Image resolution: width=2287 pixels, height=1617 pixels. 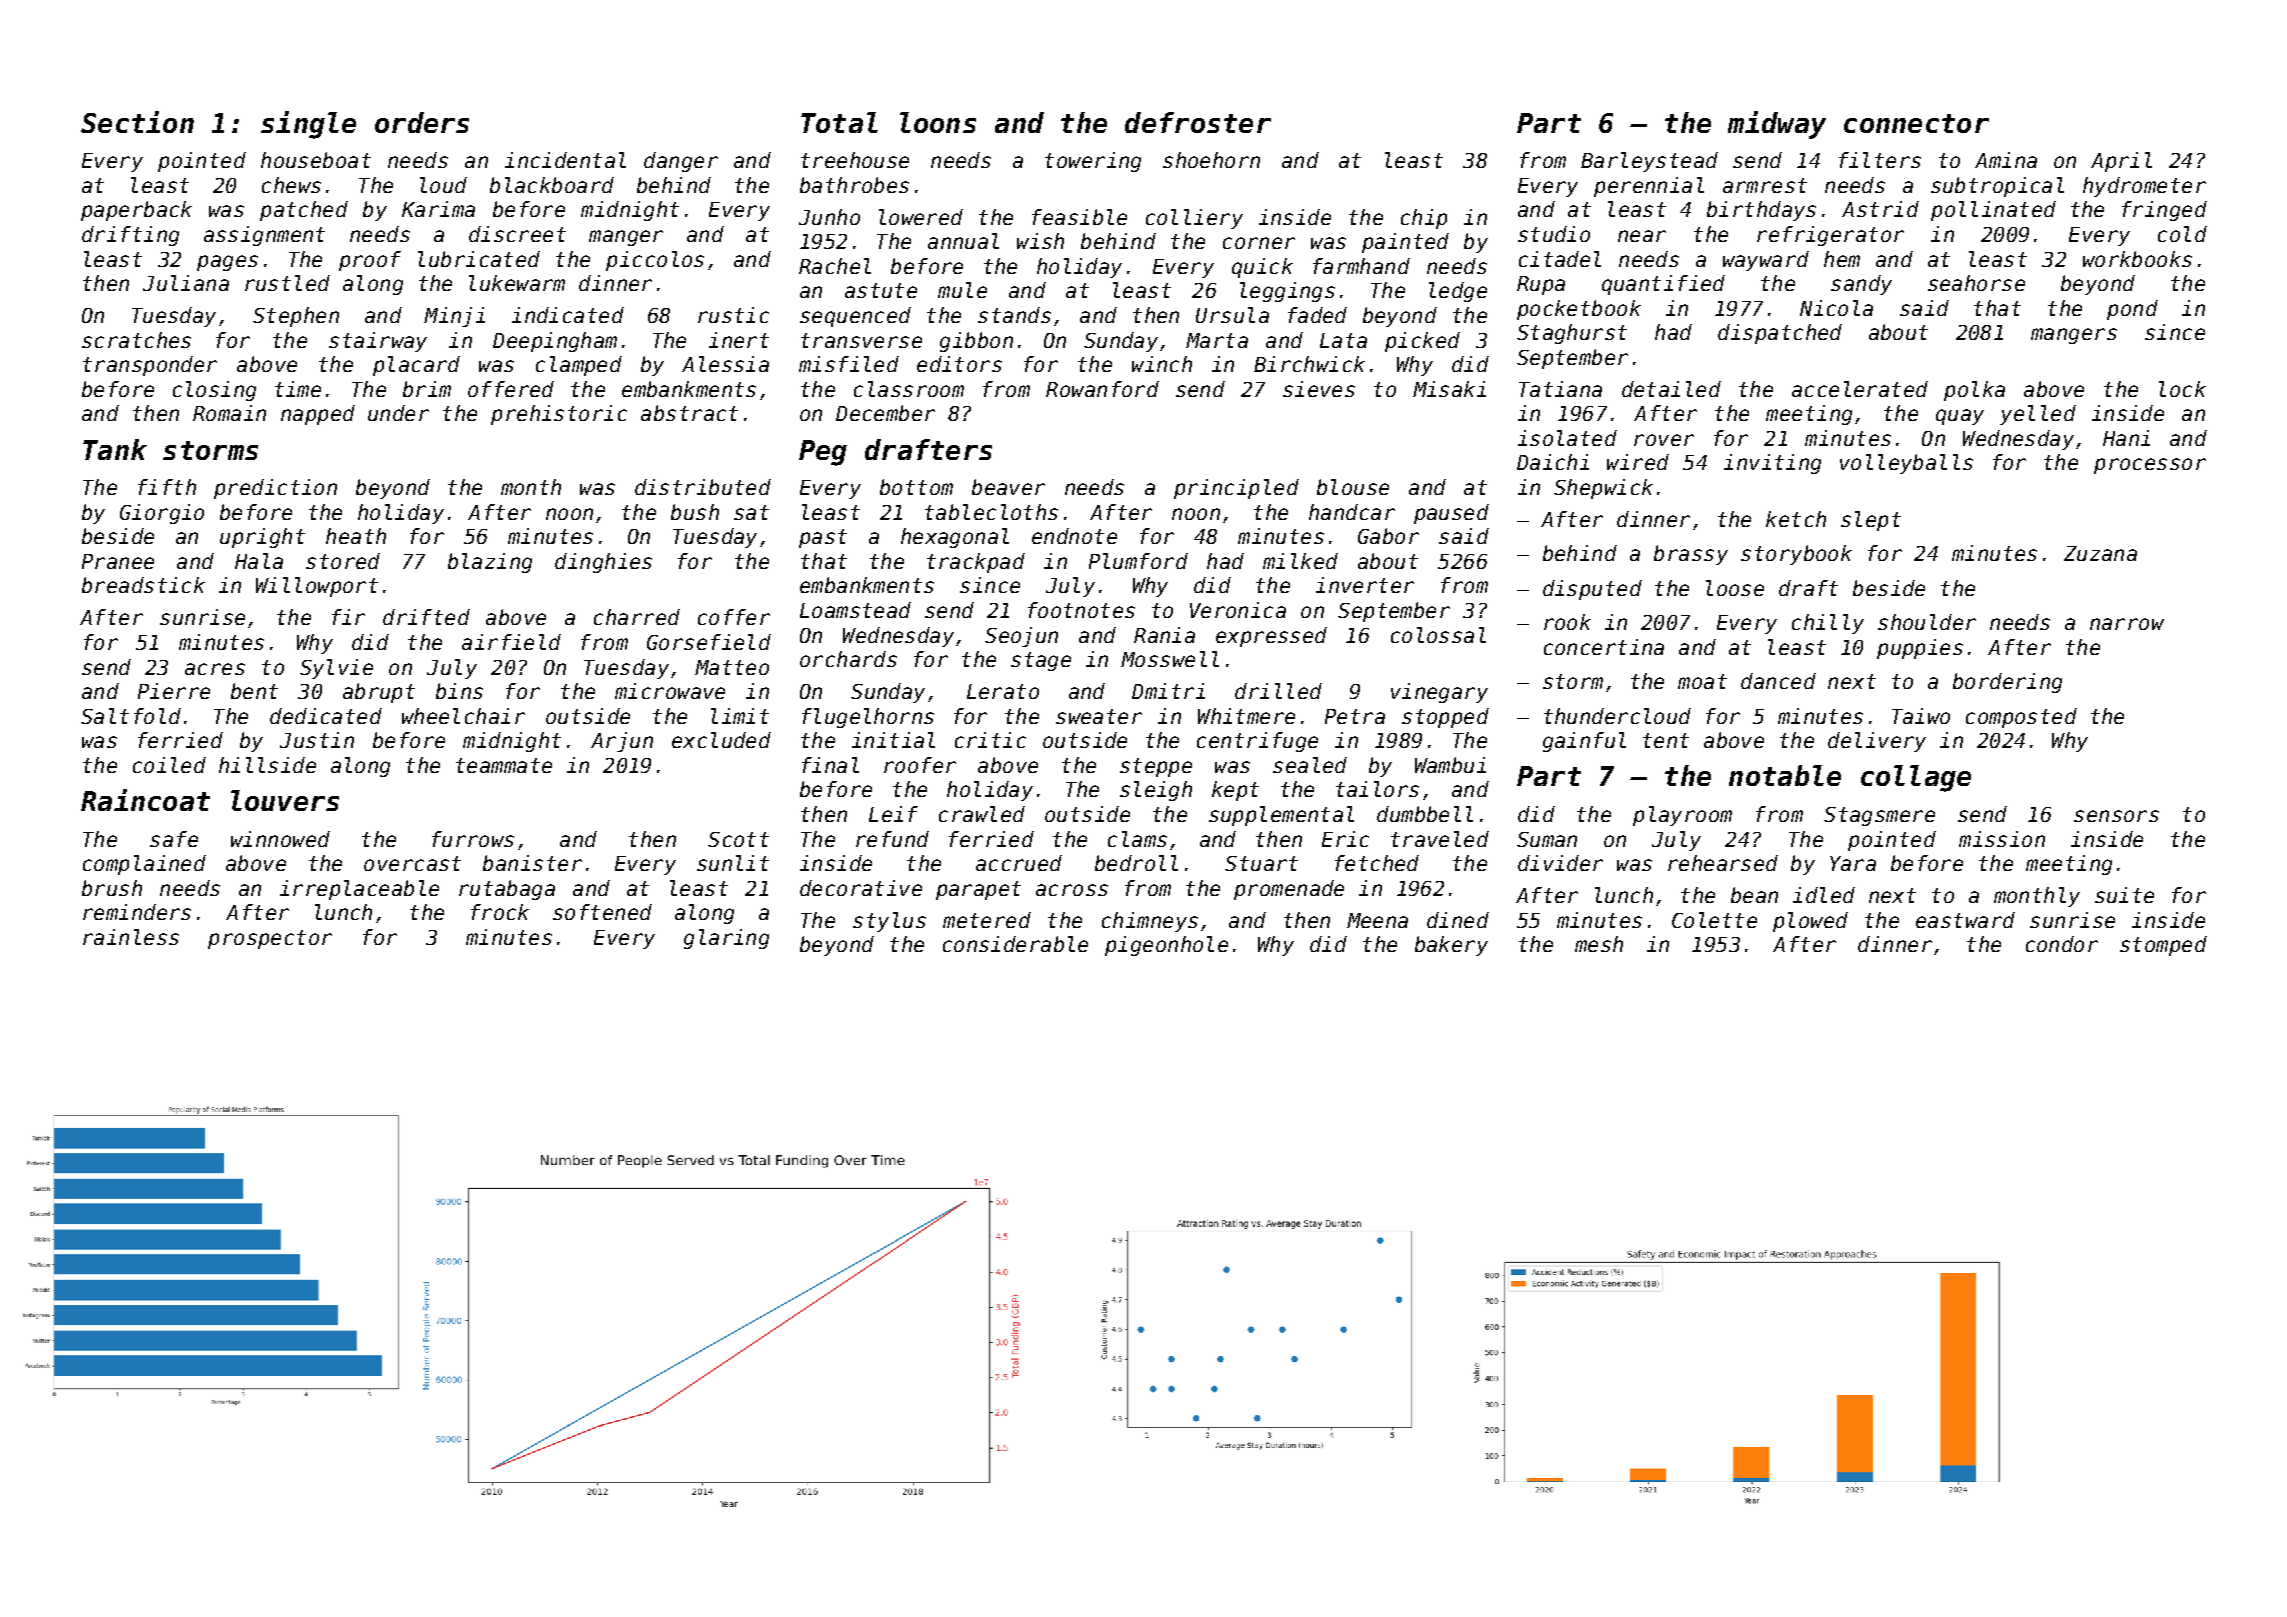 I want to click on Barleystead, so click(x=1649, y=162).
